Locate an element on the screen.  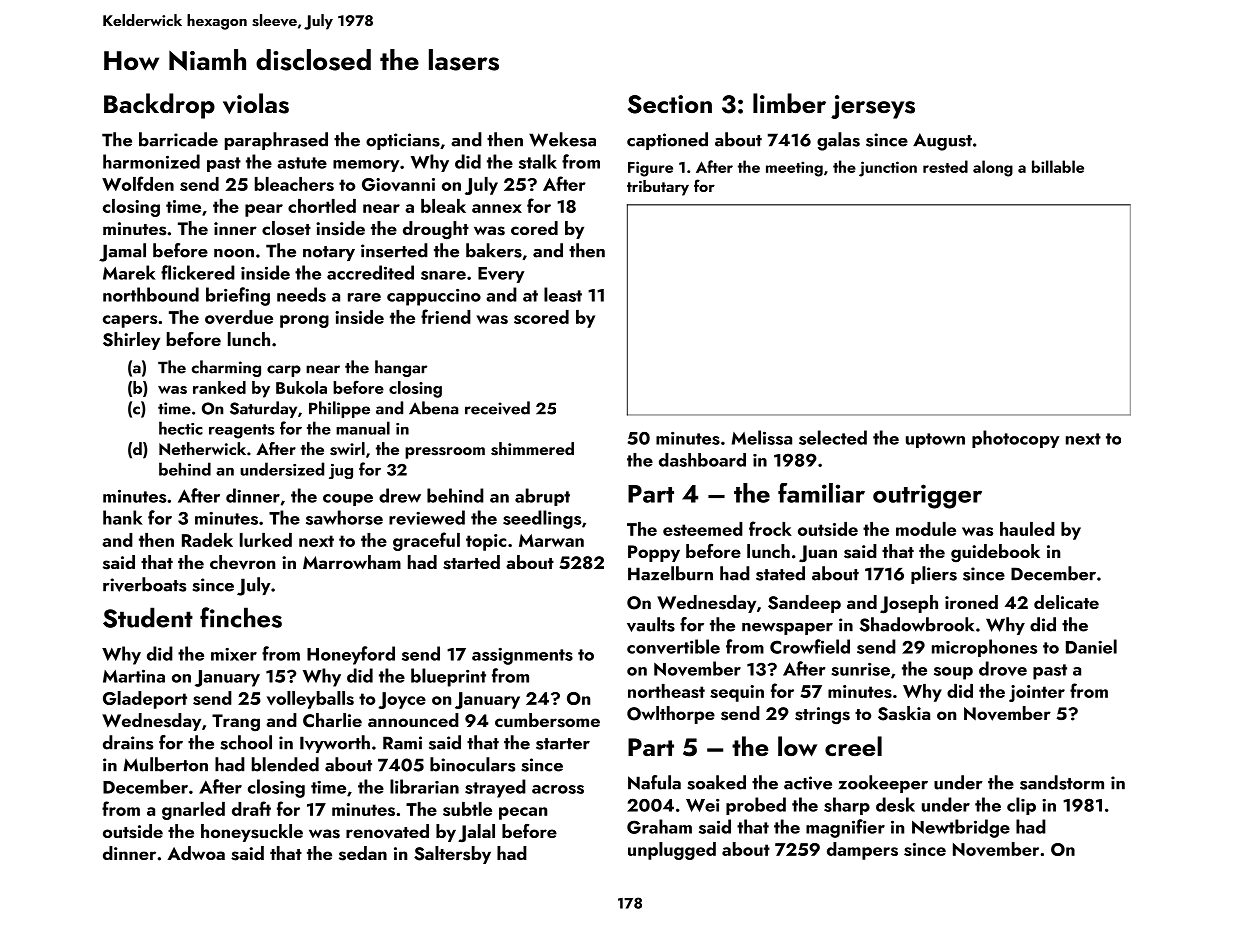
jerseys is located at coordinates (873, 107).
